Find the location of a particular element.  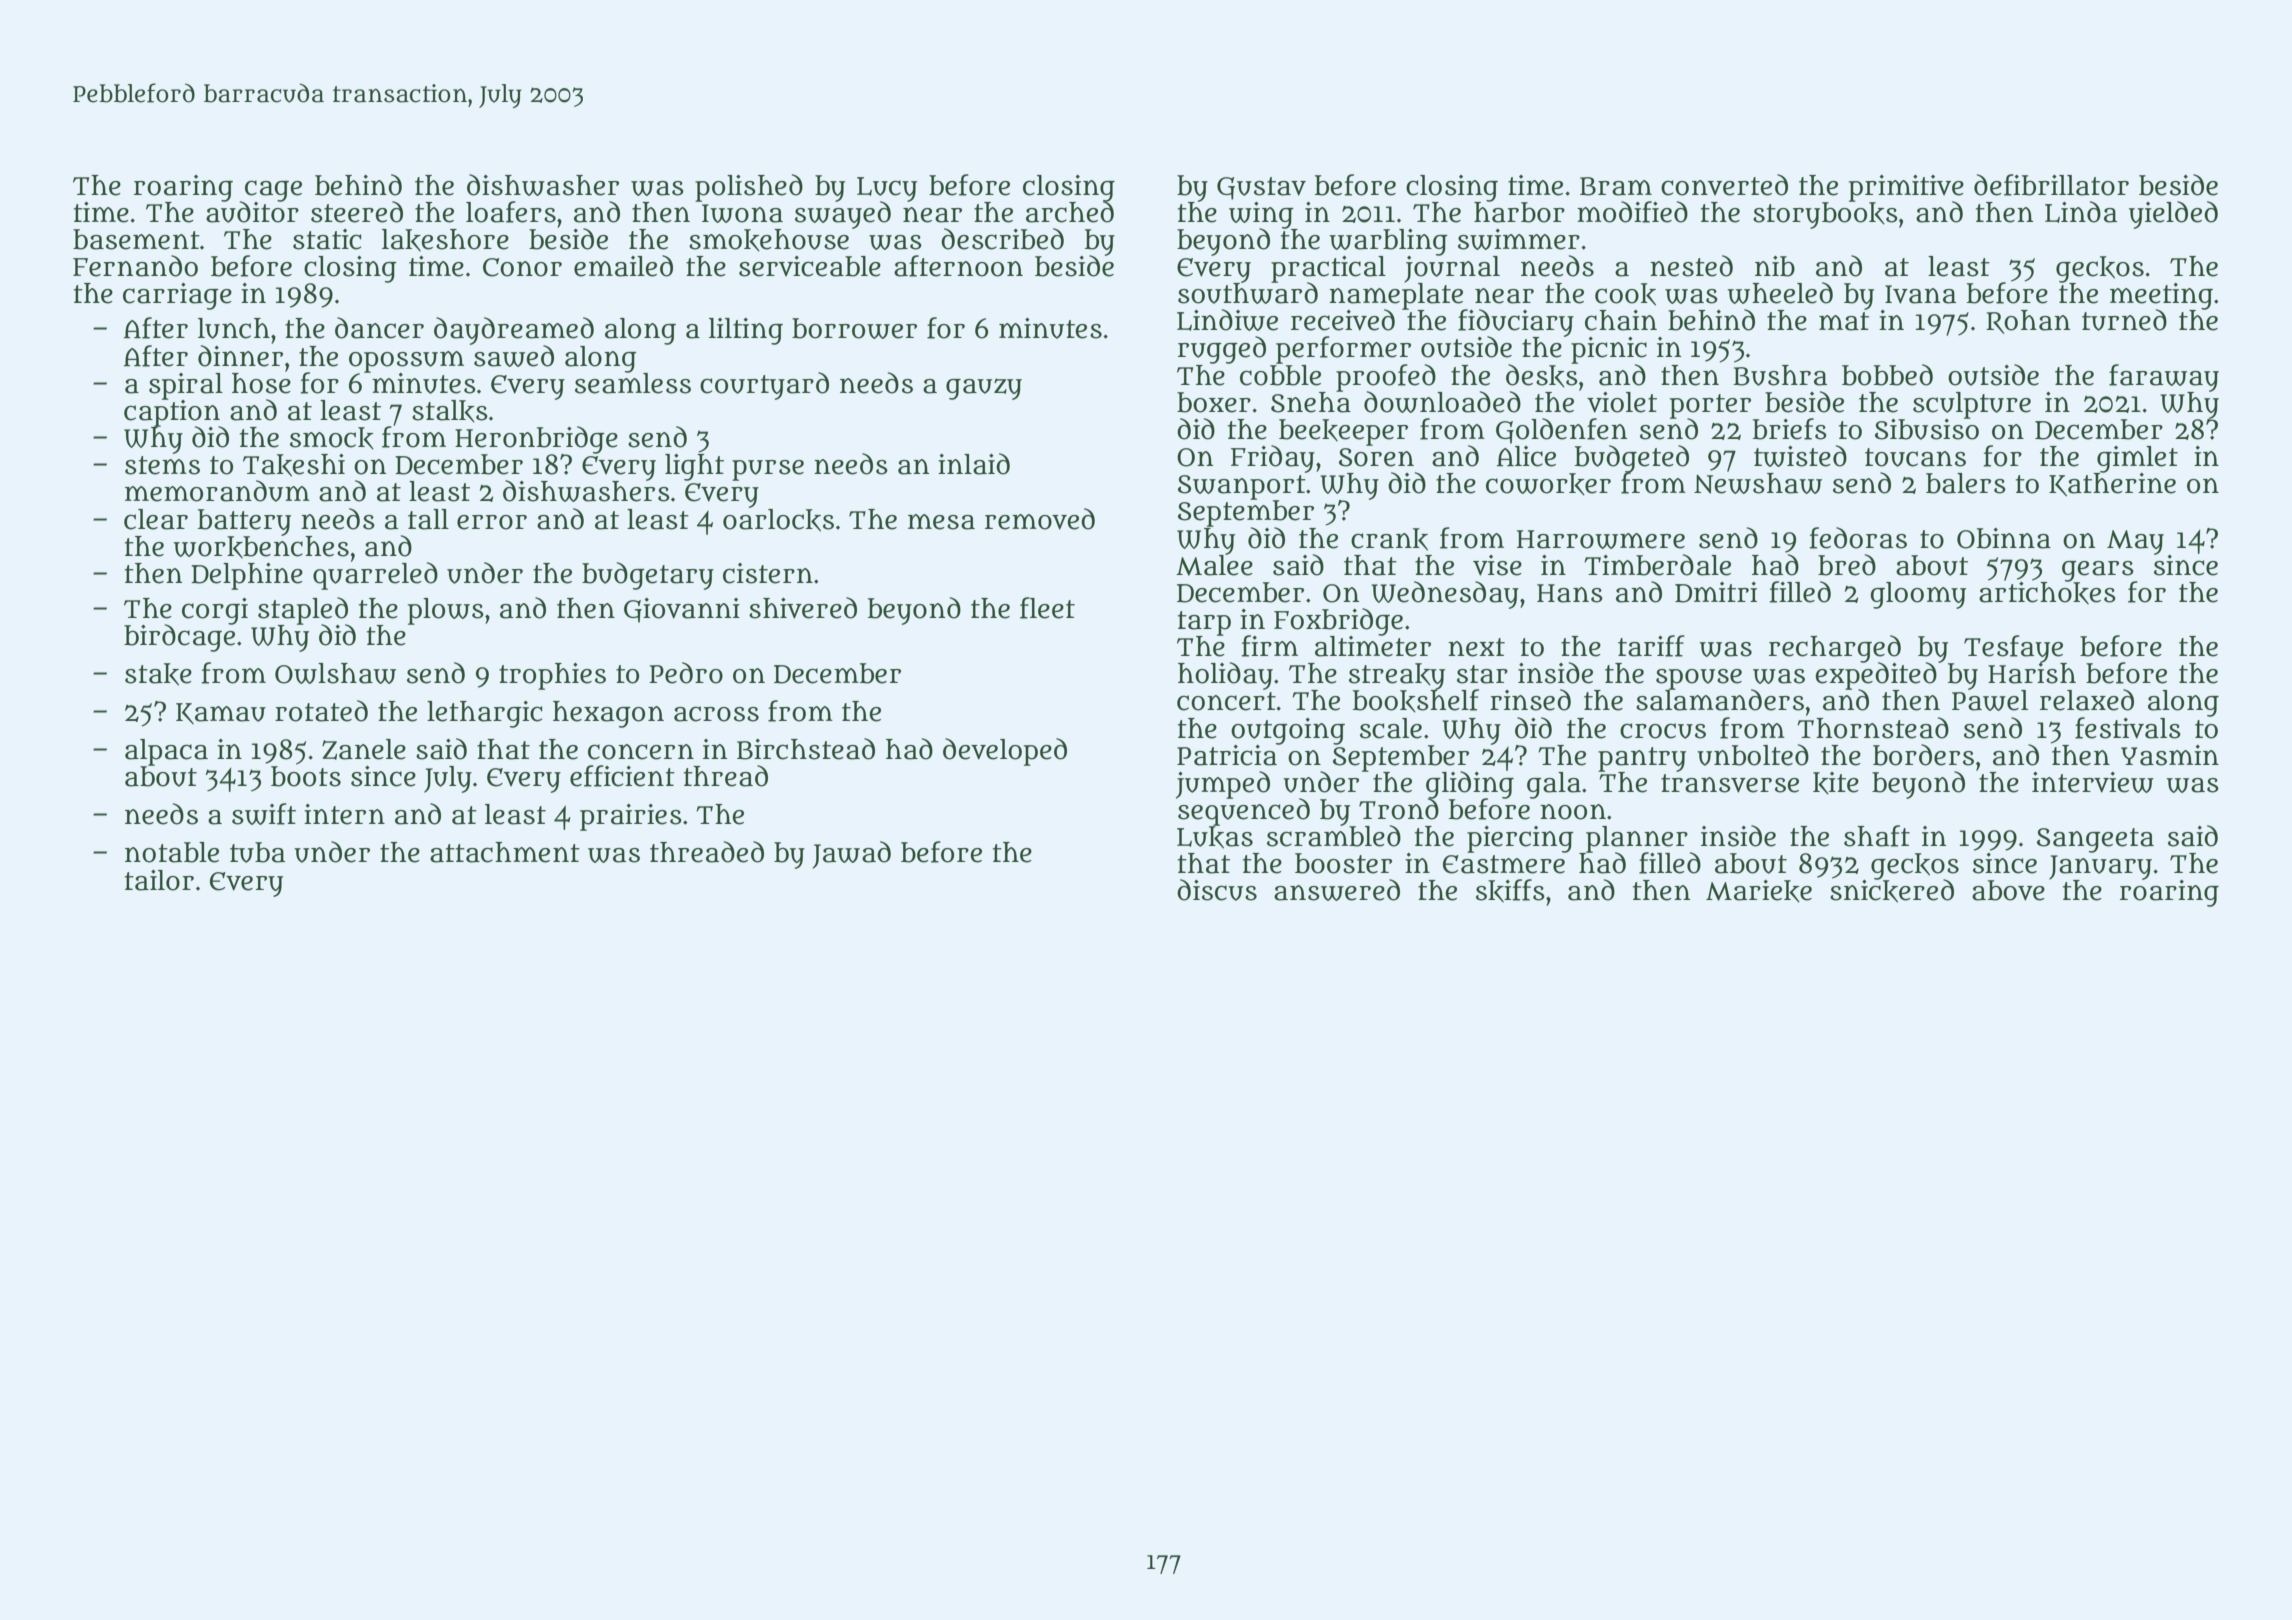

dinner is located at coordinates (240, 356).
